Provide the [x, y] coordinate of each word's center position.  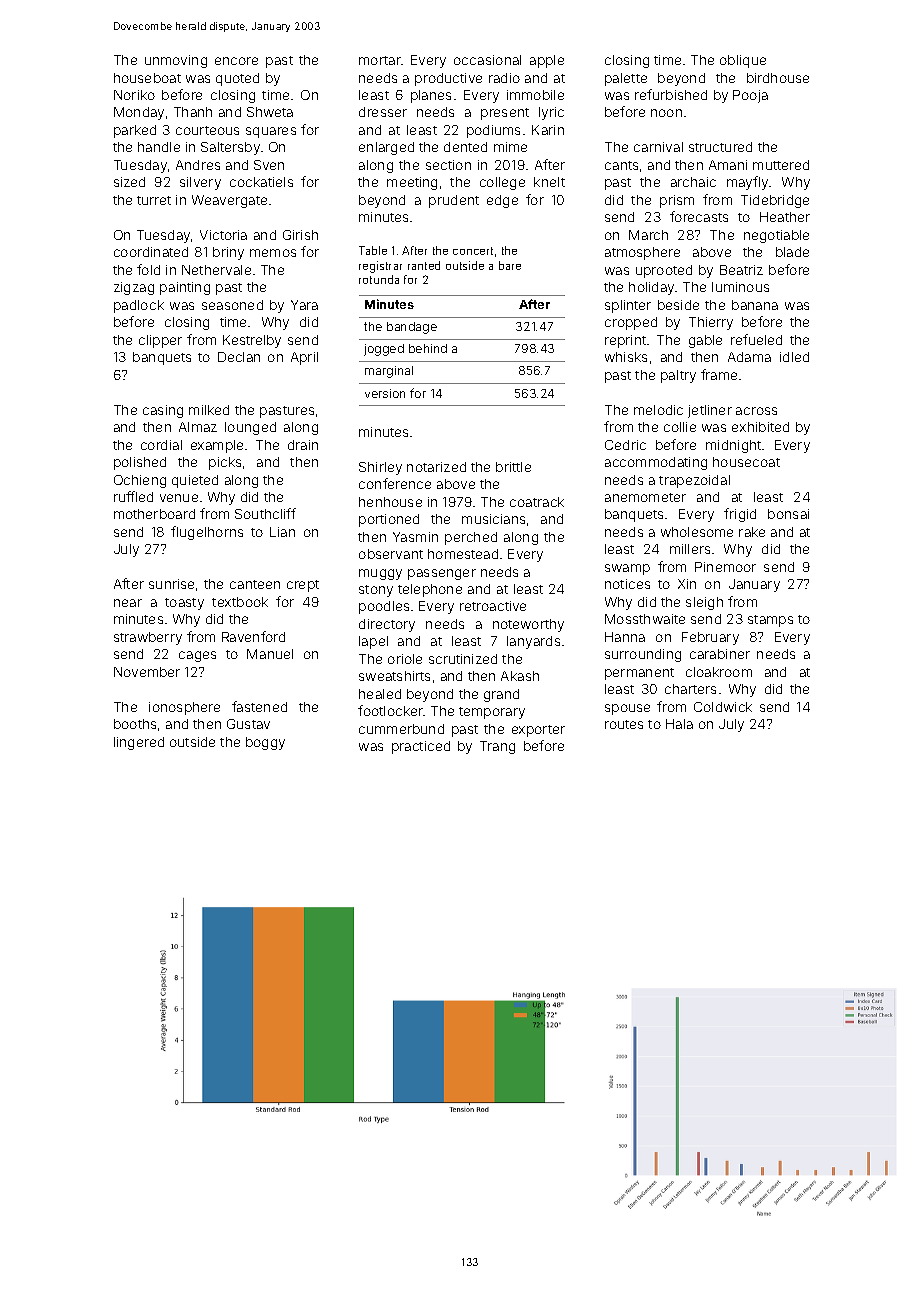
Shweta [270, 112]
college [502, 183]
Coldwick [723, 707]
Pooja [750, 96]
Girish [300, 235]
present [505, 114]
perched [471, 538]
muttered [781, 165]
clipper [160, 341]
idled [794, 357]
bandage [412, 328]
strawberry [148, 638]
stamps [770, 621]
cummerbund [401, 729]
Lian [282, 532]
